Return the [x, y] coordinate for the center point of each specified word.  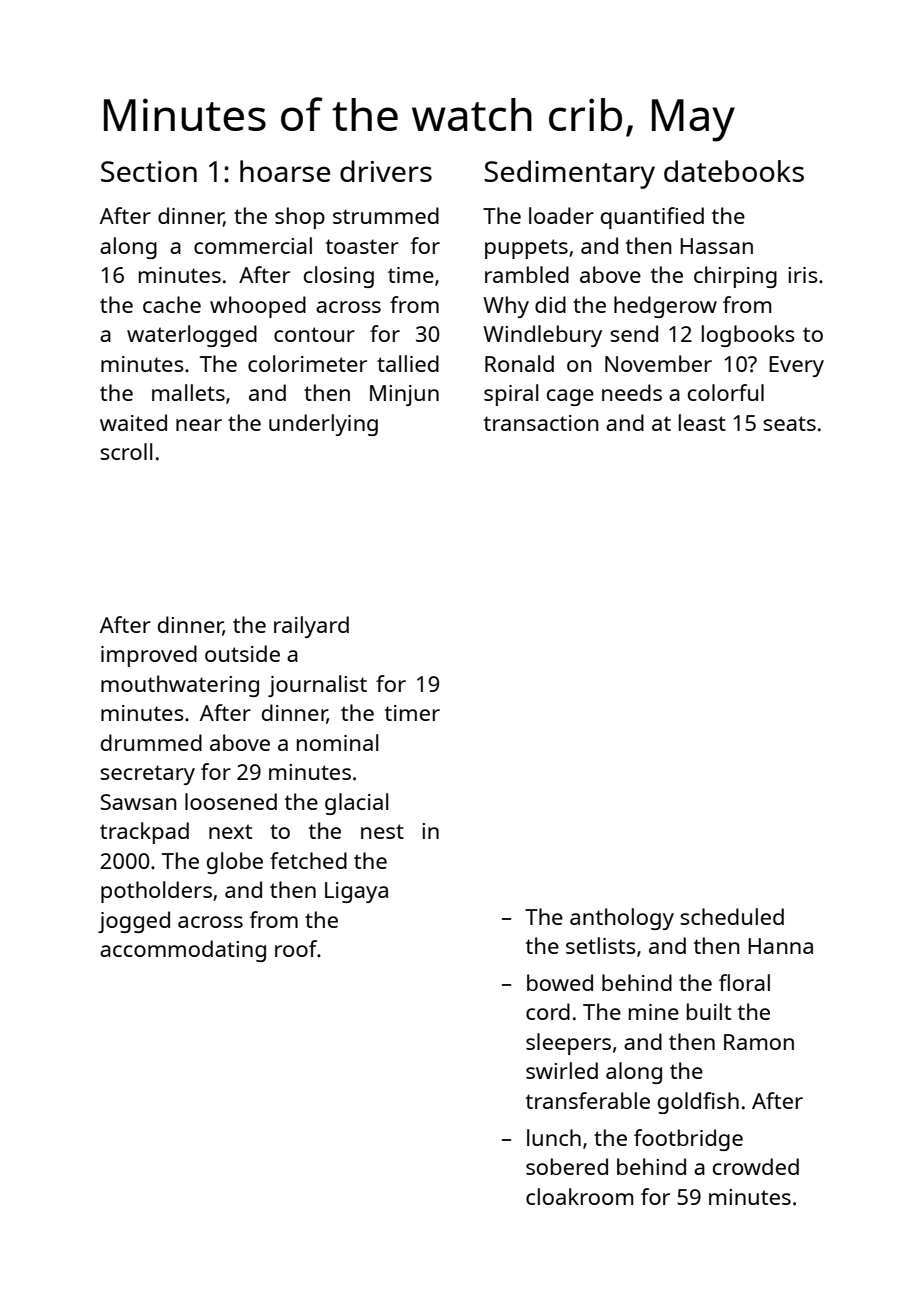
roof [296, 948]
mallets [188, 392]
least [702, 422]
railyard [311, 627]
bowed [560, 982]
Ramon [759, 1042]
